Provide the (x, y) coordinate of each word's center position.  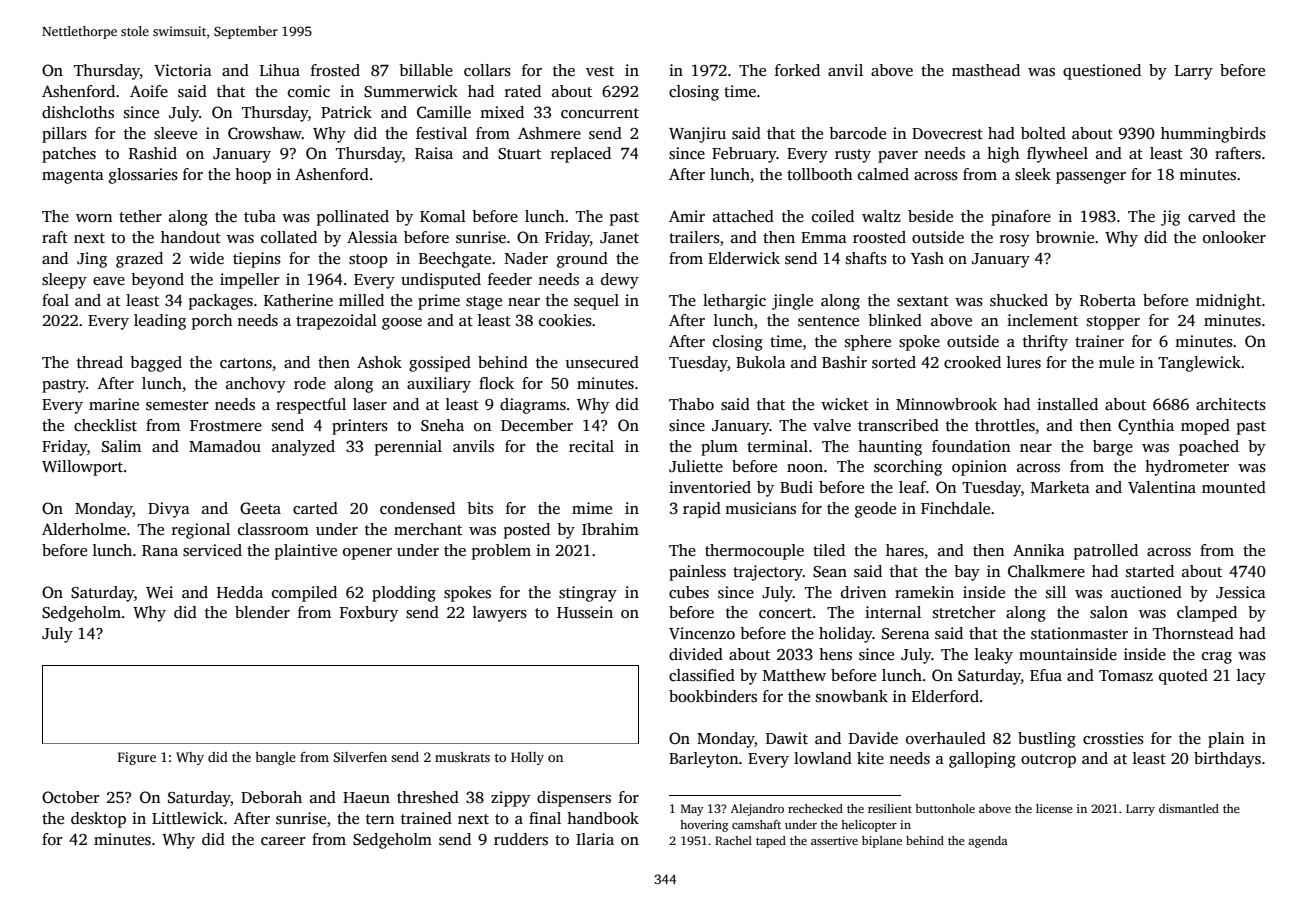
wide (206, 258)
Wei (159, 592)
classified (702, 675)
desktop (98, 820)
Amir (687, 216)
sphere (868, 343)
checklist (105, 425)
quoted (1183, 677)
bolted (1043, 133)
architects (1231, 404)
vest (600, 71)
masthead (986, 70)
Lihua (280, 70)
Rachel (733, 840)
